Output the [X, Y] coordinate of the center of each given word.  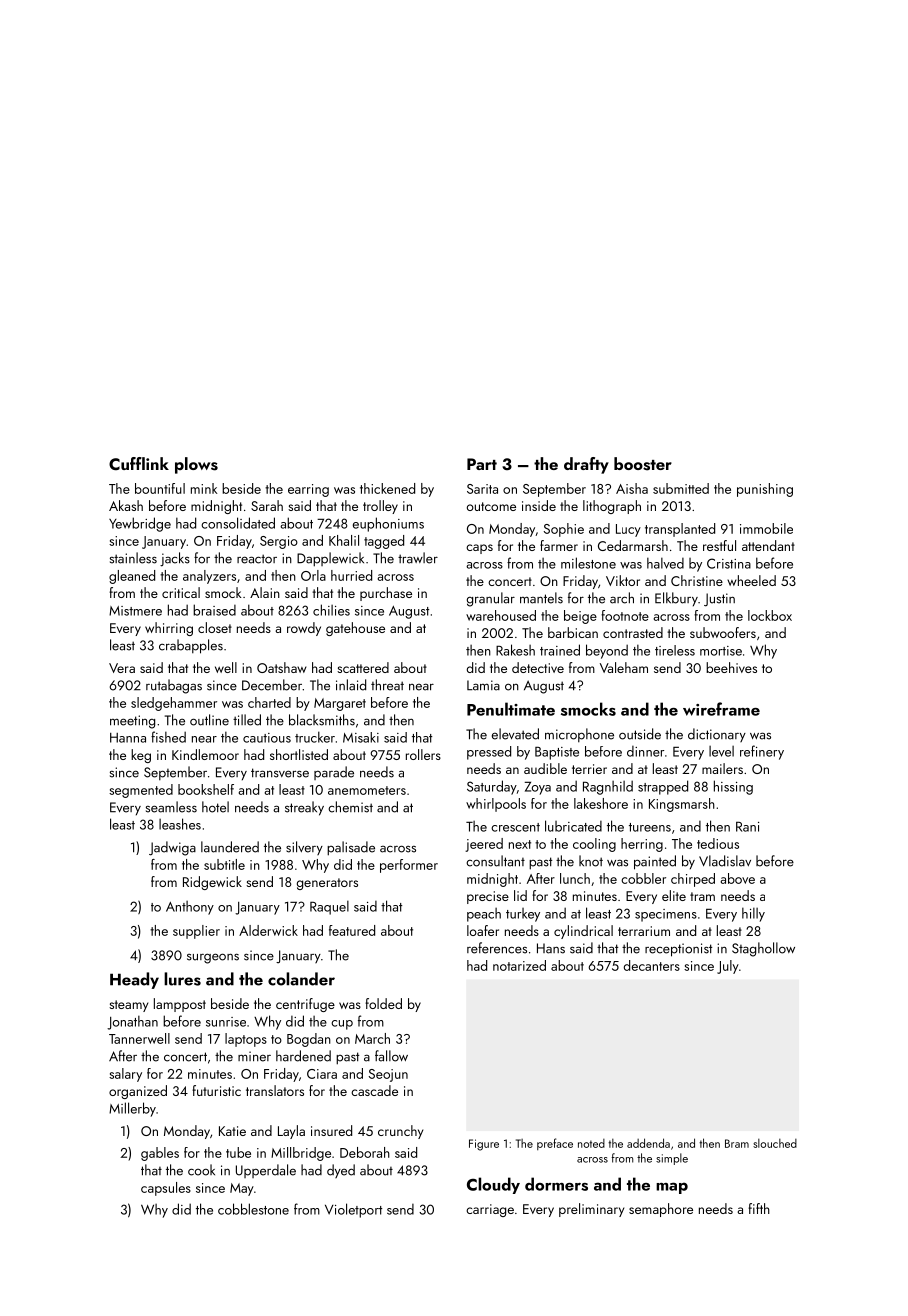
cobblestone [253, 1209]
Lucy [628, 530]
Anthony [190, 908]
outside [640, 734]
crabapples [191, 646]
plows [196, 465]
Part [482, 464]
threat [387, 685]
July [728, 967]
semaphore [661, 1210]
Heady [134, 980]
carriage [490, 1210]
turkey [523, 915]
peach [484, 915]
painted [655, 862]
